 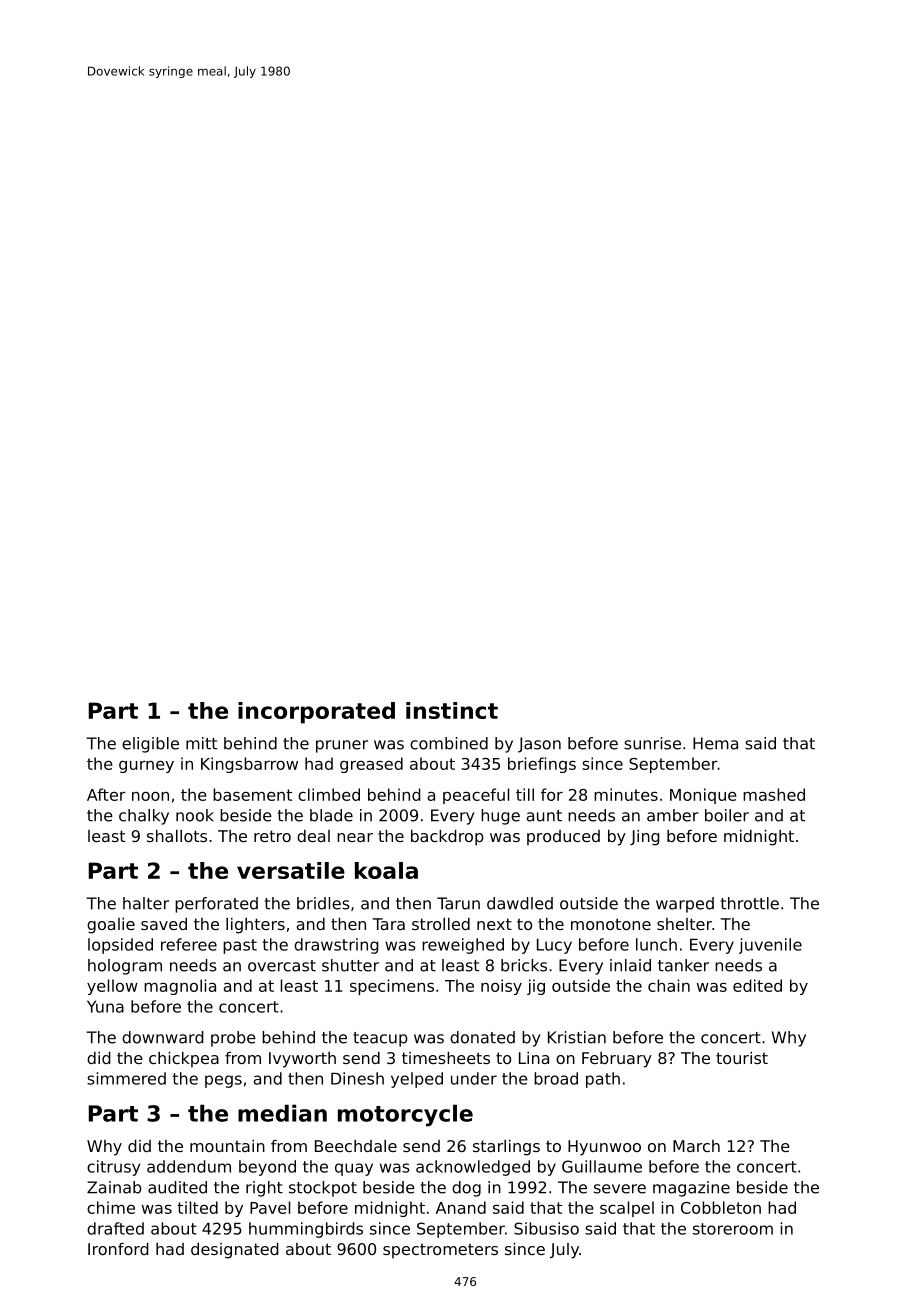 I want to click on aunt, so click(x=544, y=816).
